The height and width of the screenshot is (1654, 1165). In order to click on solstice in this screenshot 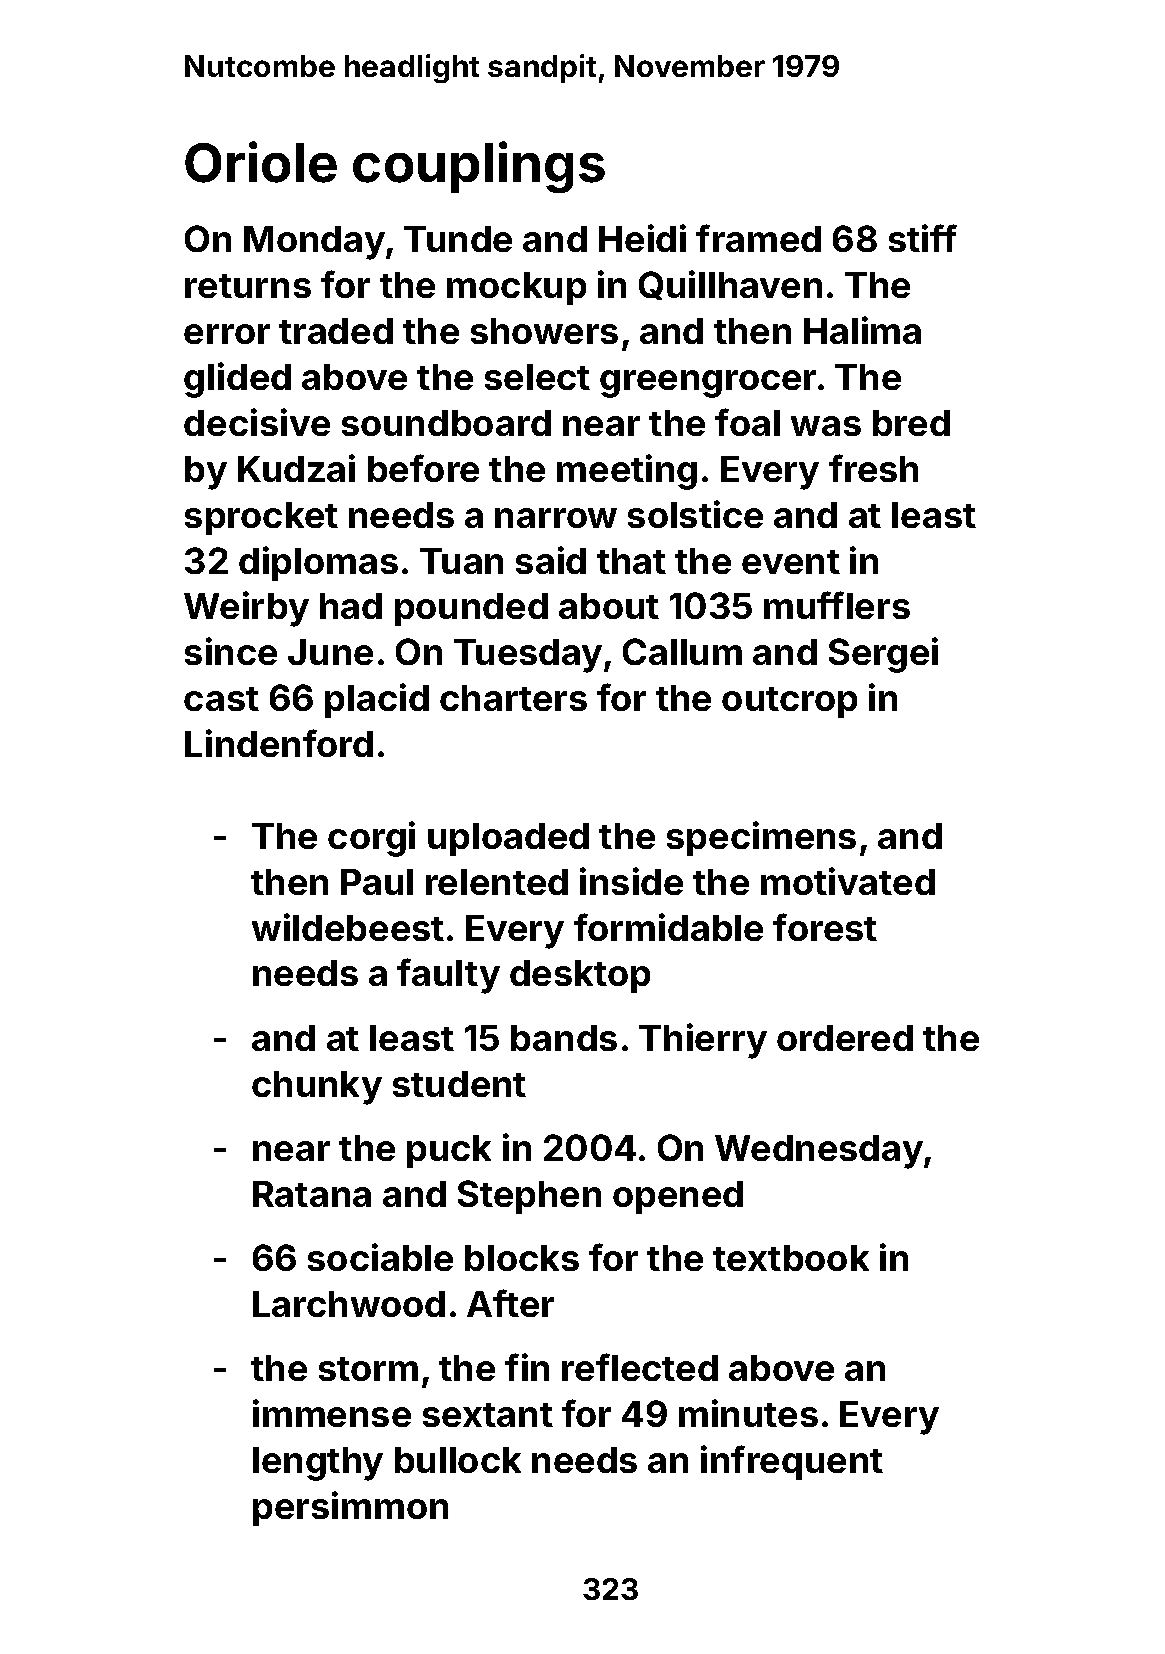, I will do `click(695, 514)`.
